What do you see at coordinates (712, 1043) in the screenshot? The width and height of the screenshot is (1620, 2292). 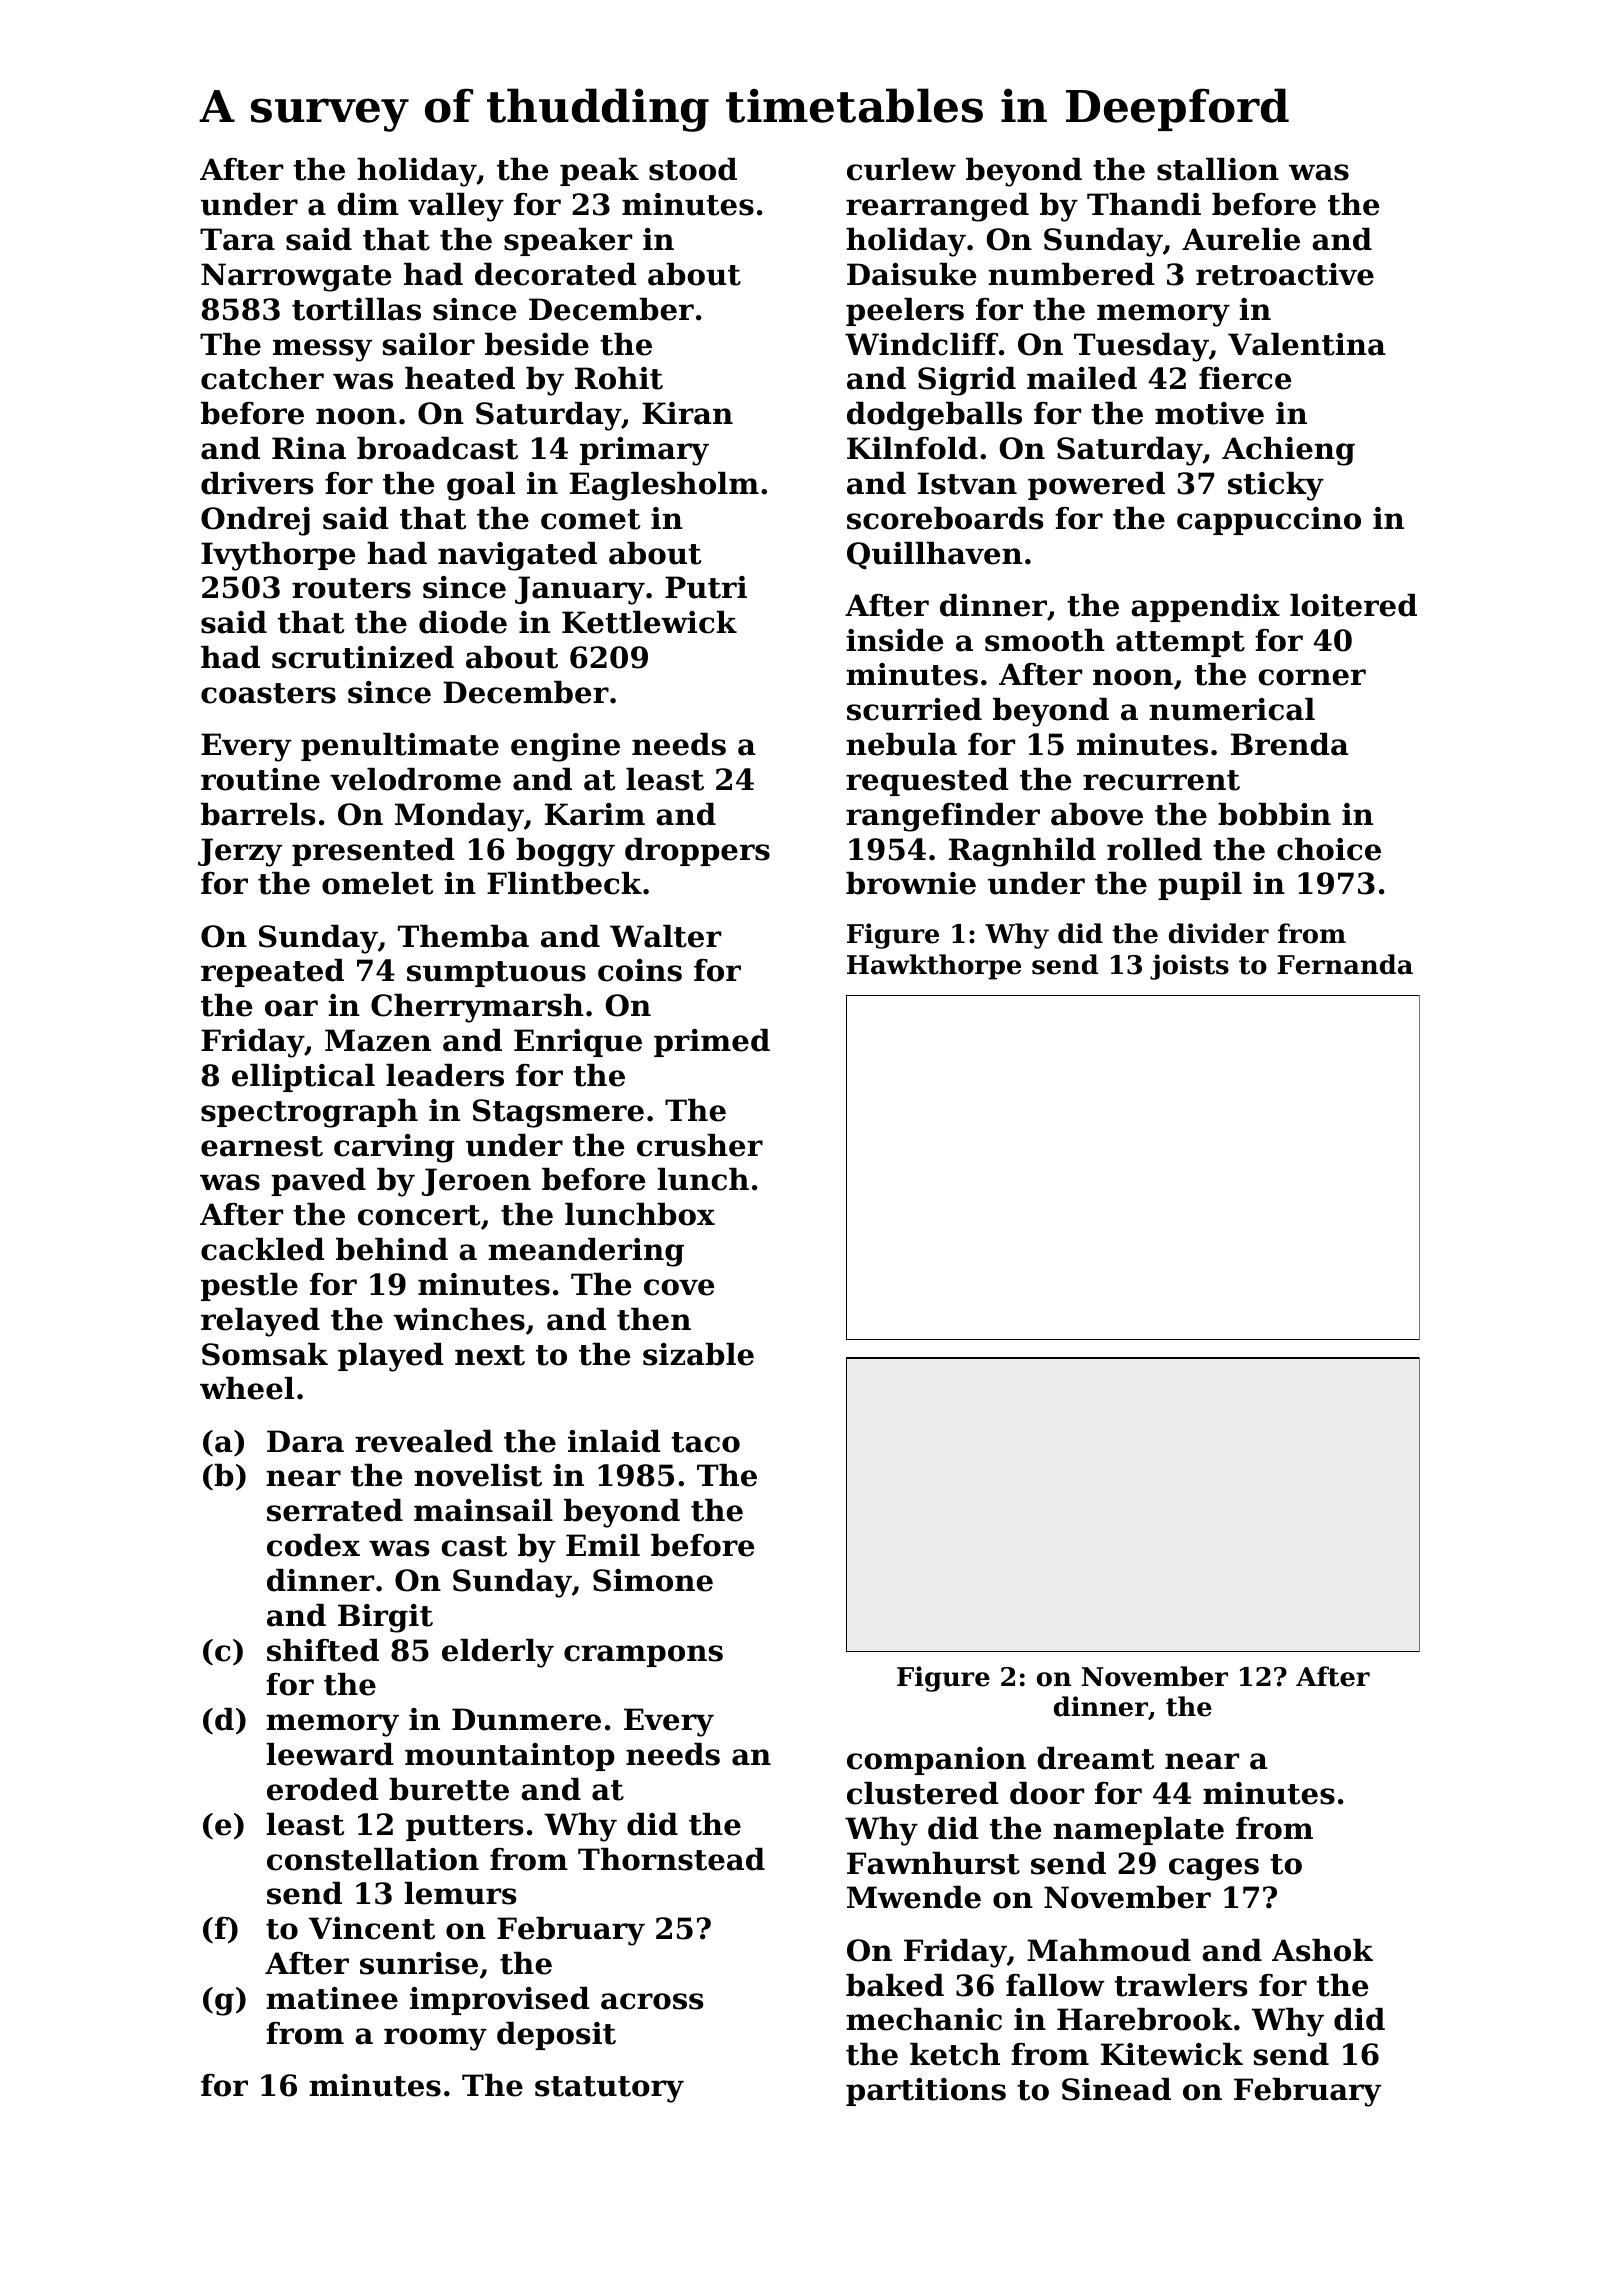 I see `primed` at bounding box center [712, 1043].
